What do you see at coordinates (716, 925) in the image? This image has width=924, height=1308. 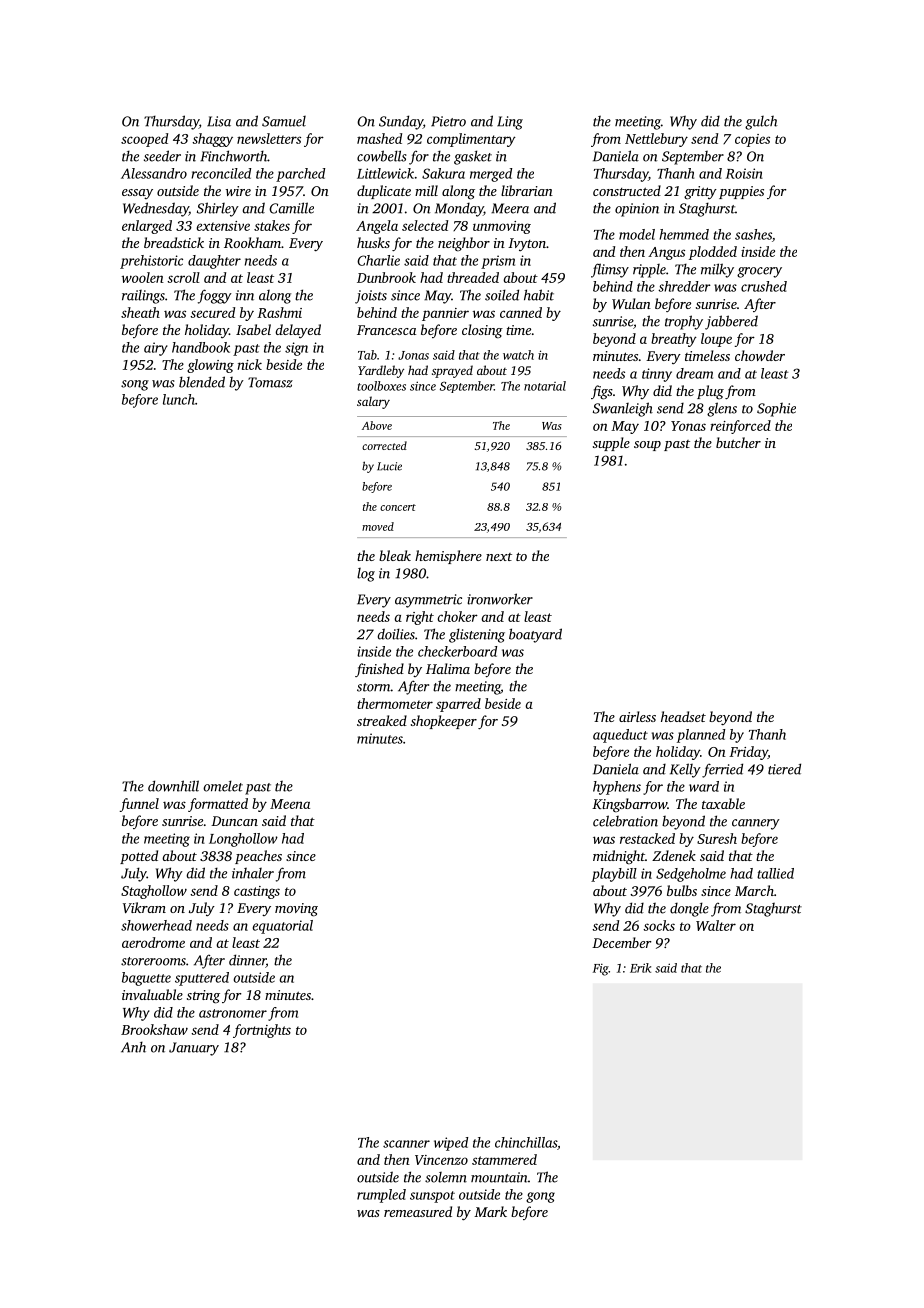 I see `Walter` at bounding box center [716, 925].
